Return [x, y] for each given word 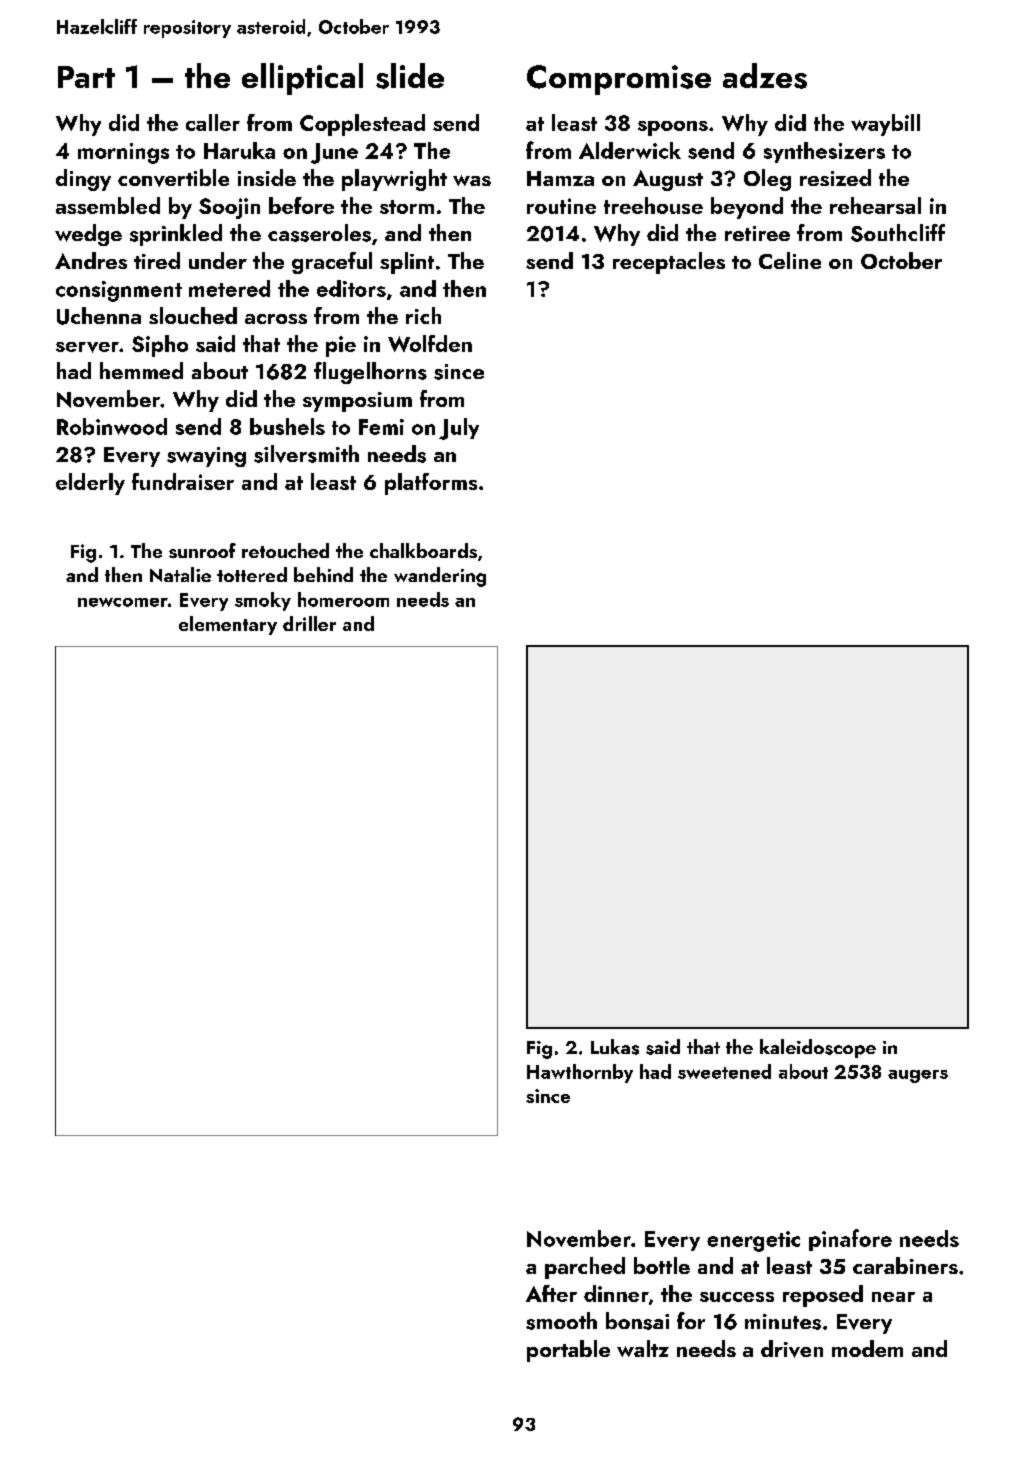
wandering [440, 577]
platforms [431, 484]
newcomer [123, 602]
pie [341, 346]
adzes [765, 76]
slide [410, 76]
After [551, 1293]
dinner [616, 1293]
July [459, 429]
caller [213, 122]
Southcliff [898, 233]
